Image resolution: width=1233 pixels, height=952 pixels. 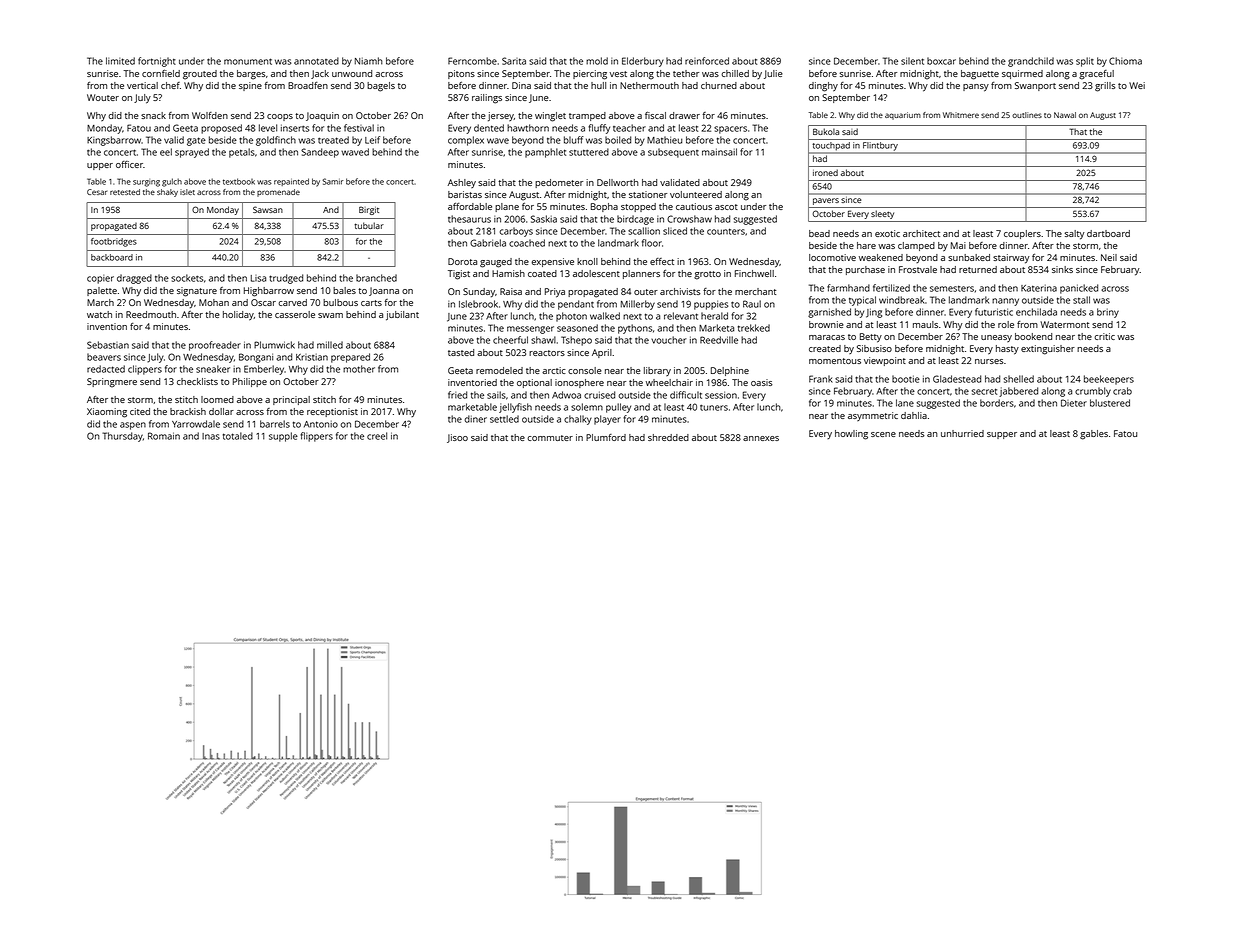 I want to click on Bongani, so click(x=256, y=358).
